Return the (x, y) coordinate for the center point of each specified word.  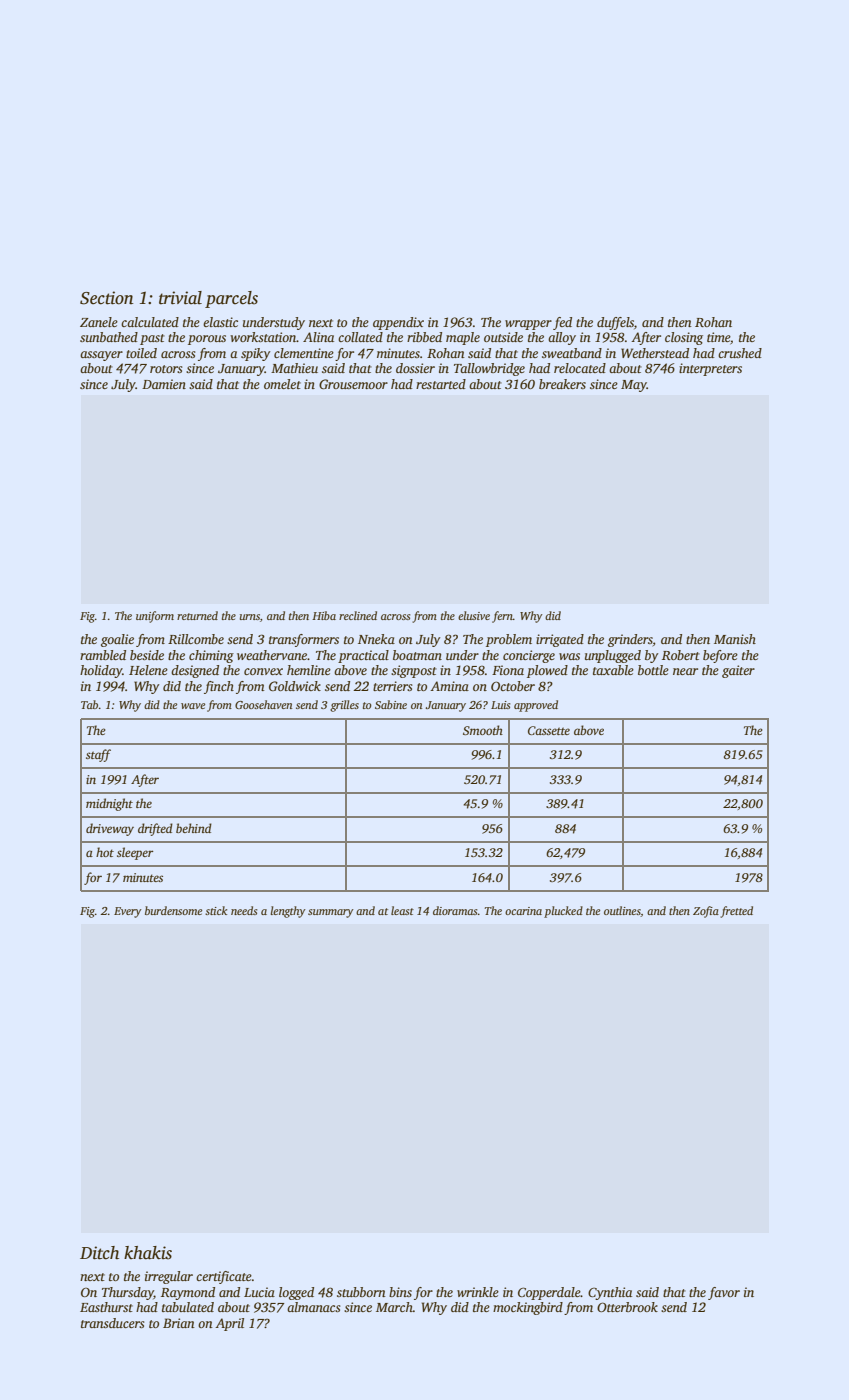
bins (400, 1292)
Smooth (483, 730)
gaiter (738, 671)
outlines (622, 911)
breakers (562, 384)
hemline (309, 670)
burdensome (173, 910)
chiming (211, 656)
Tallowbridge (489, 369)
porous (207, 340)
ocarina (523, 911)
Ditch (99, 1253)
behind (194, 828)
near (685, 671)
